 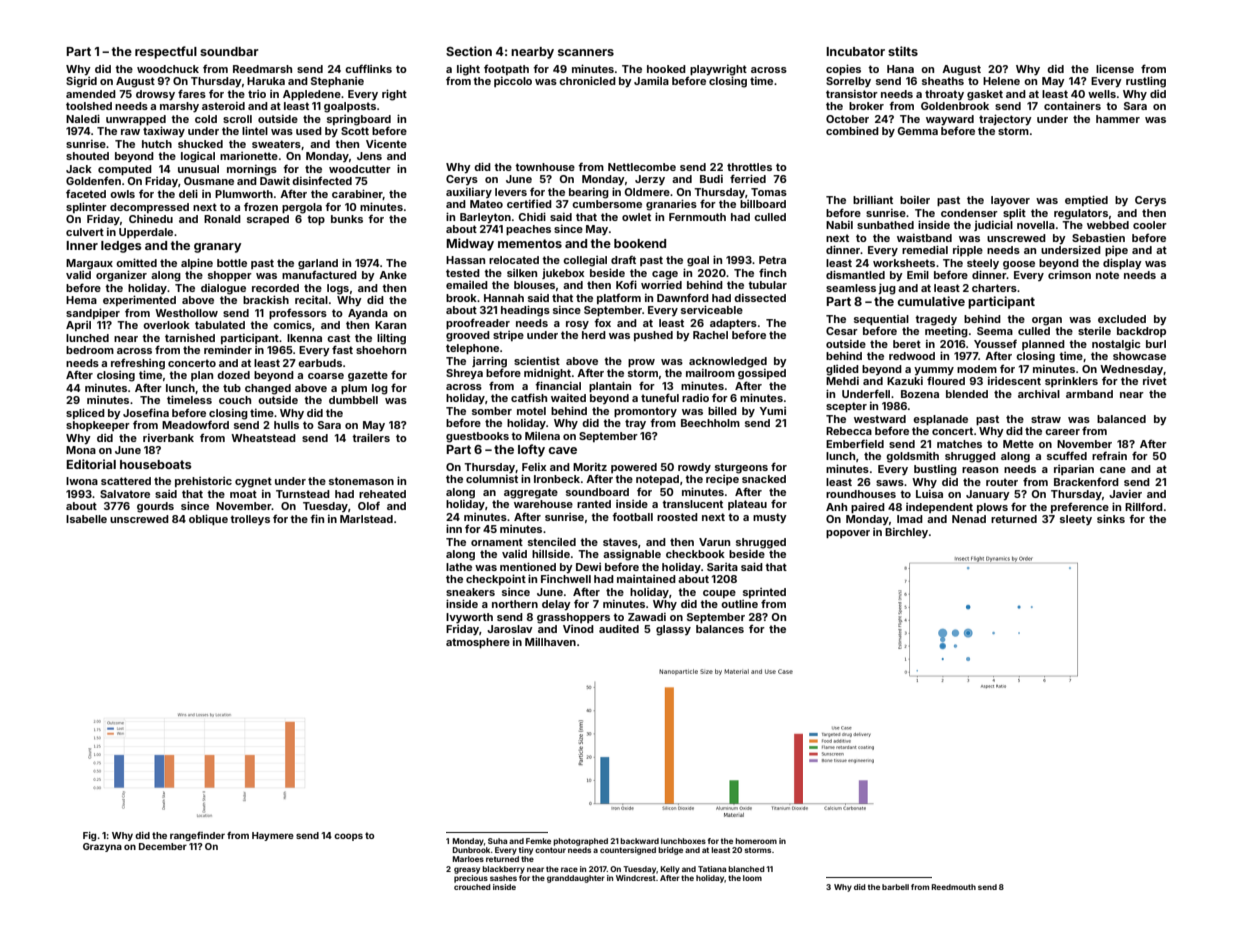 I want to click on Helene, so click(x=1001, y=81).
